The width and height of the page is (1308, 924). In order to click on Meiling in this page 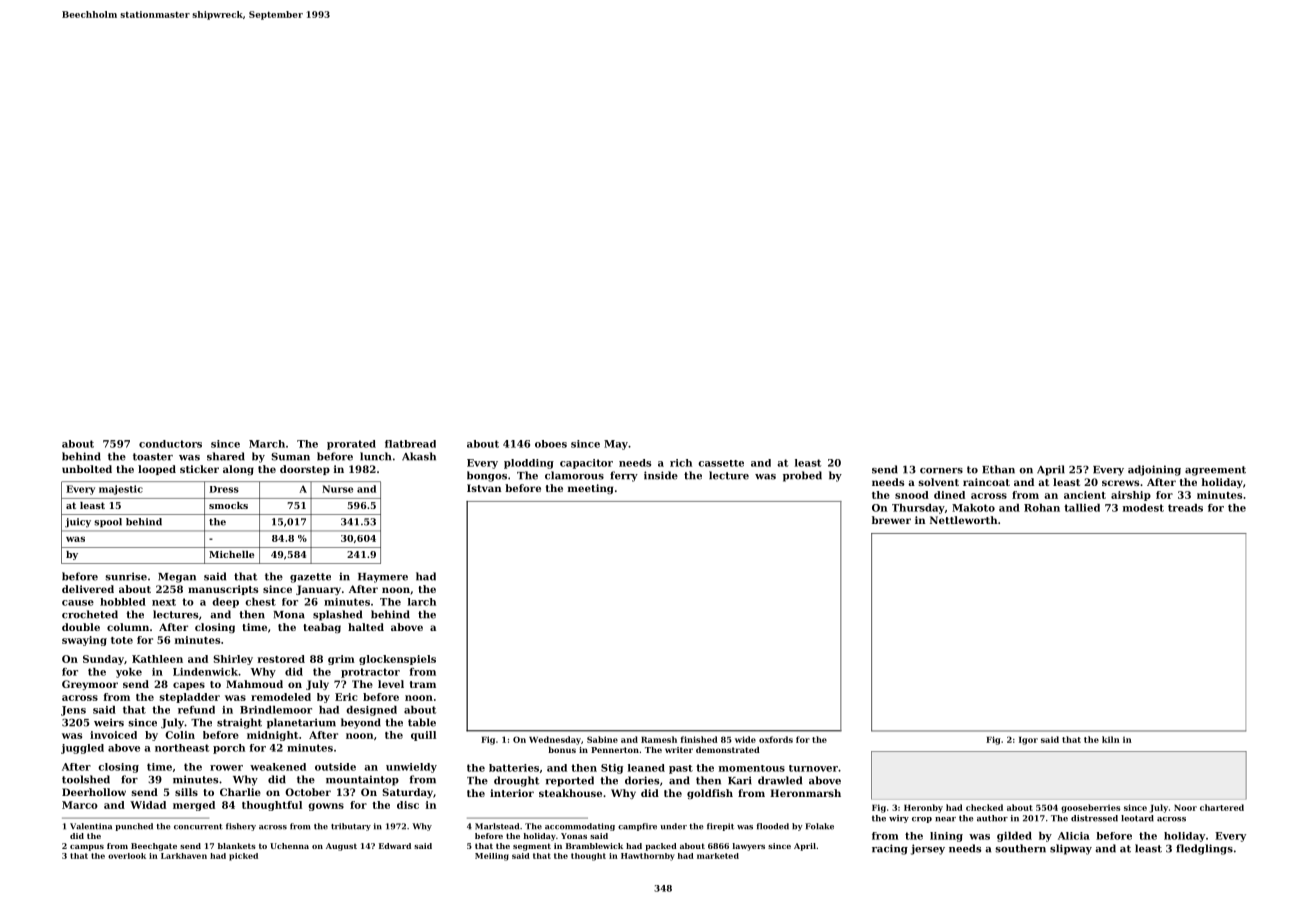, I will do `click(492, 857)`.
